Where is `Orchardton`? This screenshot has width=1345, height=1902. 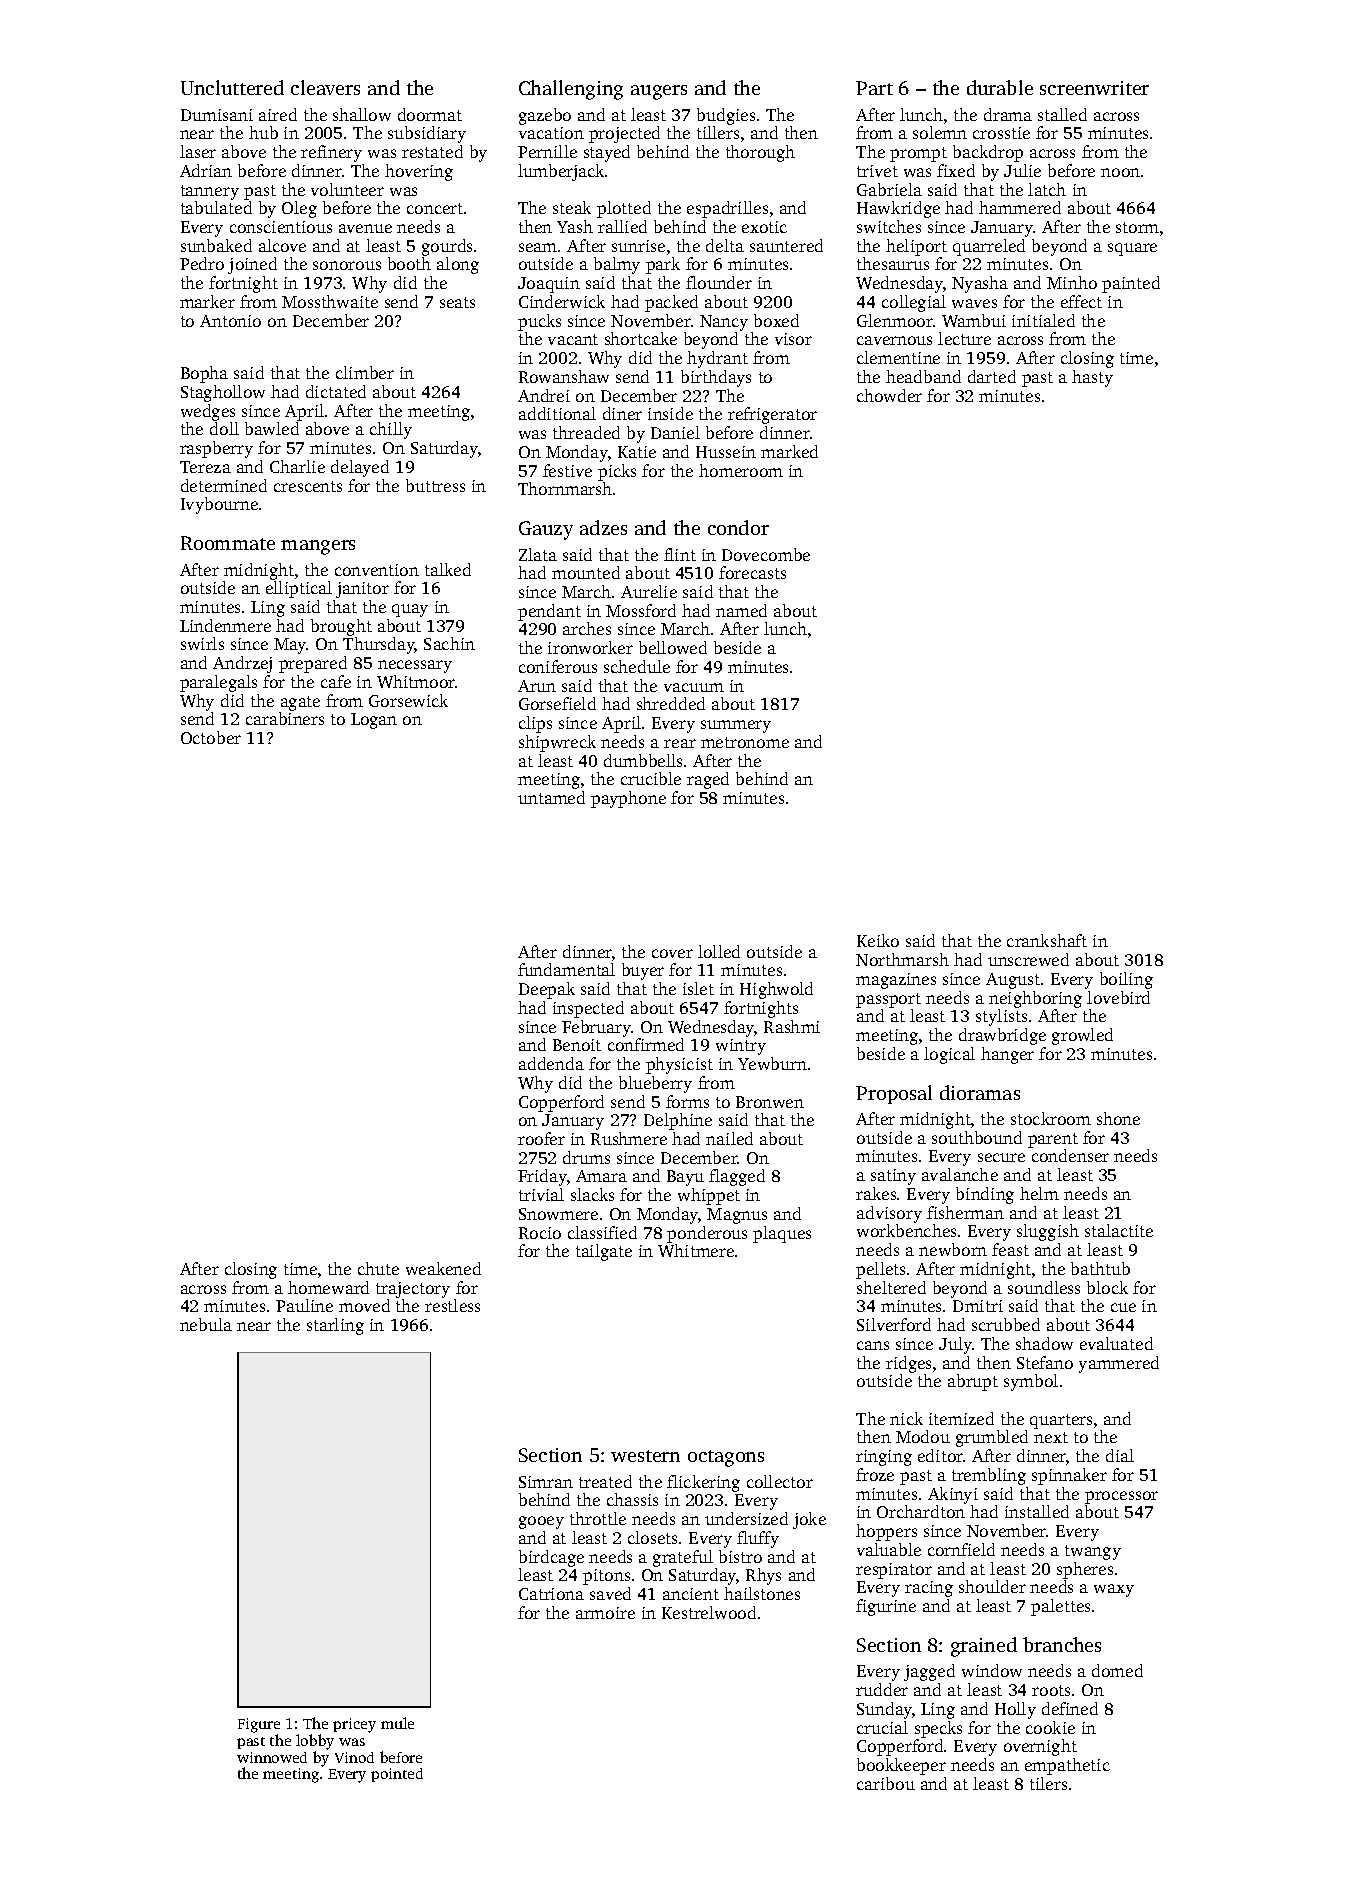 Orchardton is located at coordinates (921, 1511).
